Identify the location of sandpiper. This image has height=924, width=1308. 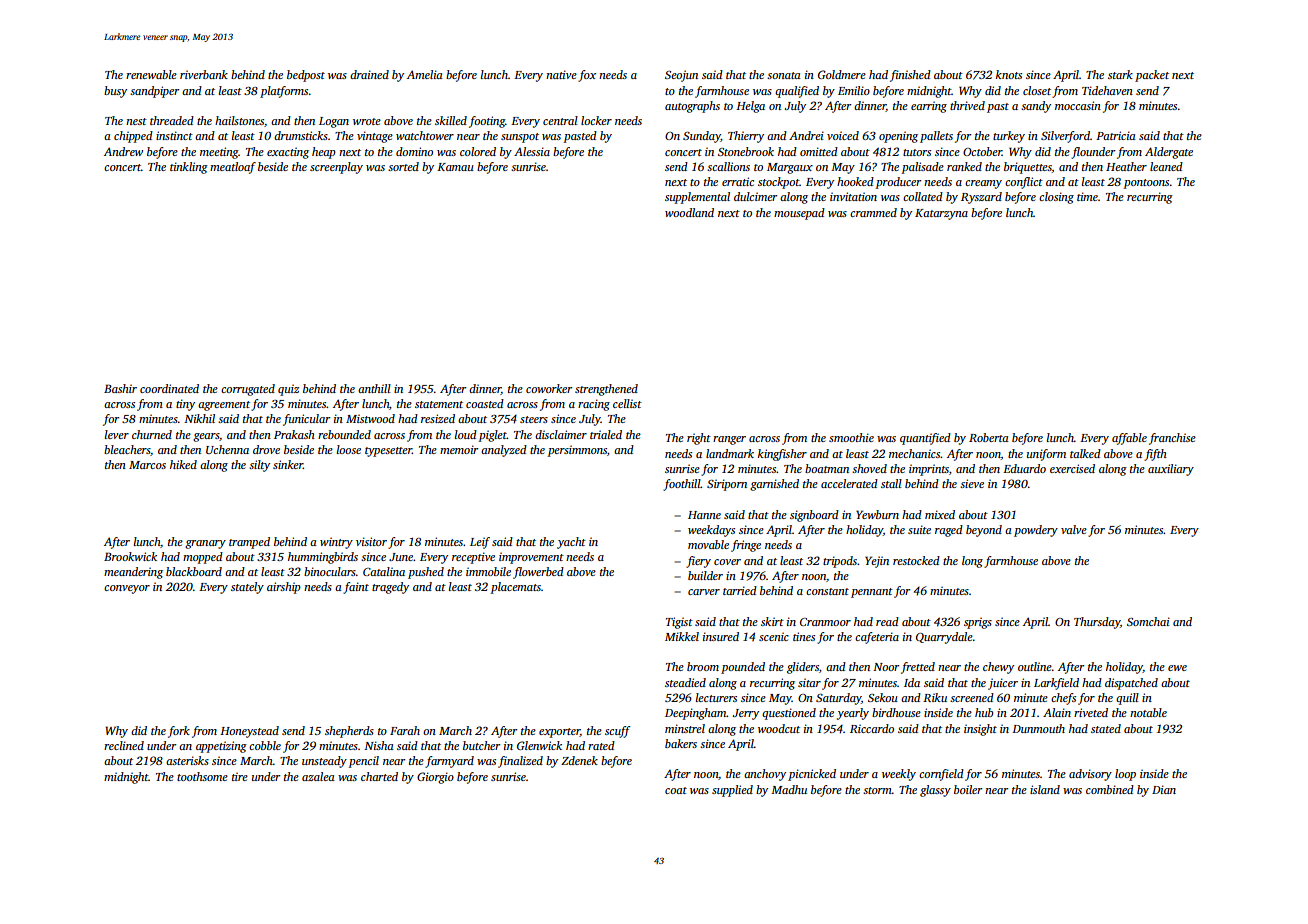
(154, 92).
